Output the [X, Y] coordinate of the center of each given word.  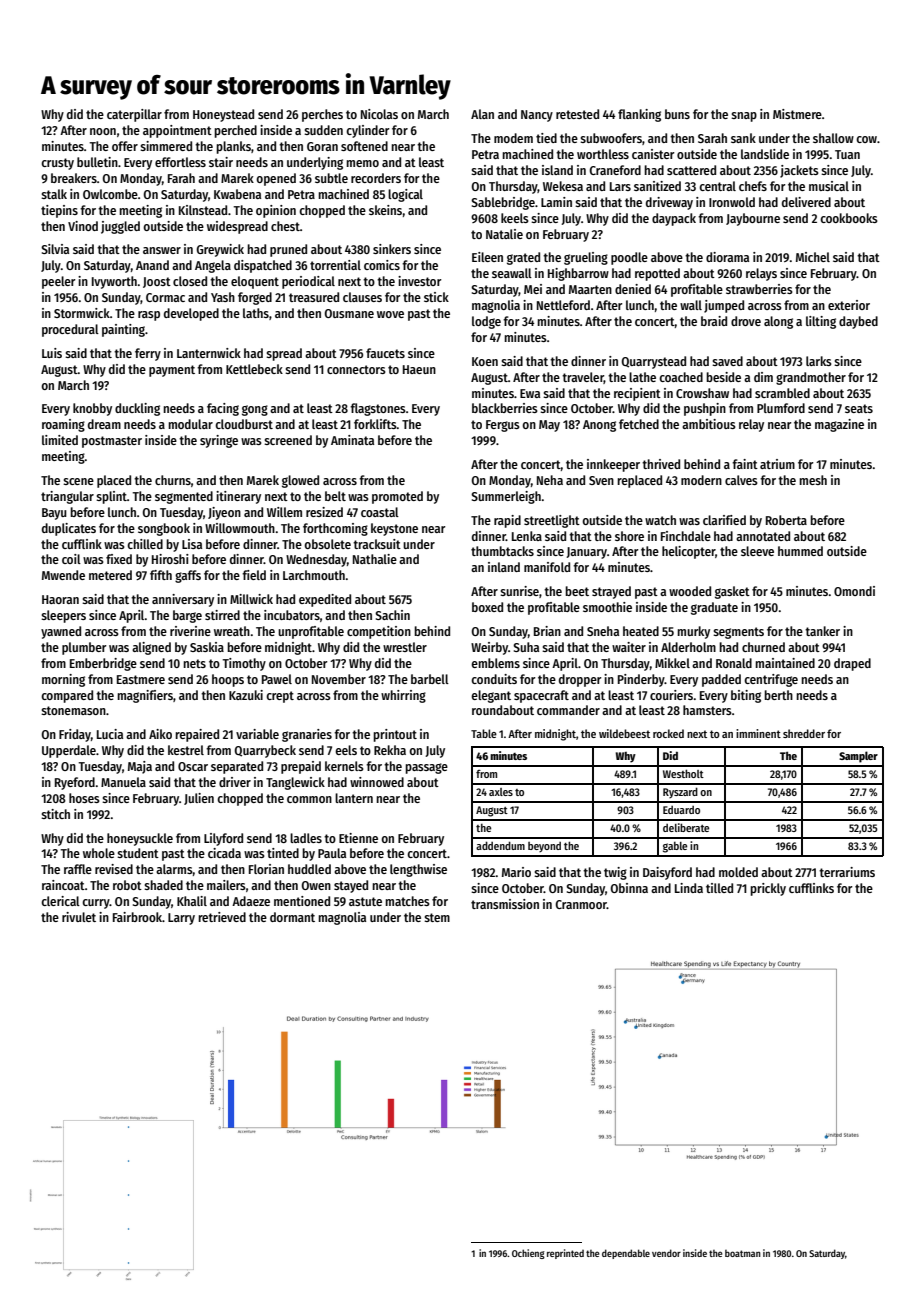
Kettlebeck [254, 369]
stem [437, 917]
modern [701, 480]
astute [365, 901]
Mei [533, 289]
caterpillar [134, 115]
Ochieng [528, 1254]
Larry [181, 919]
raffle [78, 869]
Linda [689, 888]
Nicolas [379, 114]
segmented [184, 497]
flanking [639, 115]
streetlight [552, 521]
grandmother [811, 378]
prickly [768, 889]
